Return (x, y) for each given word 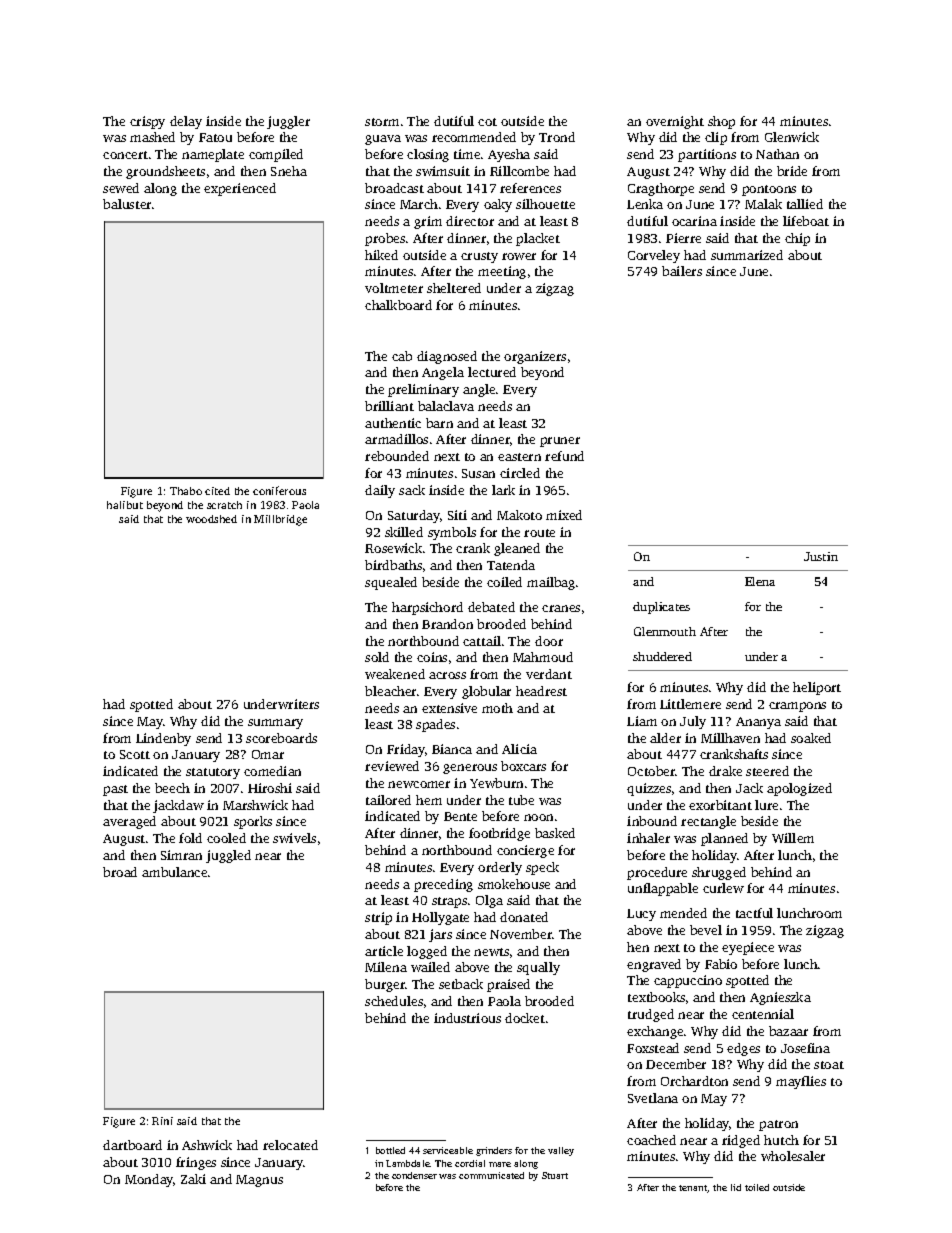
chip (797, 239)
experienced (240, 189)
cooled (226, 838)
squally (538, 968)
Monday (149, 1180)
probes (385, 239)
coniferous (279, 490)
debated (491, 607)
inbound (652, 821)
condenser (414, 1175)
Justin (821, 556)
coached (651, 1140)
